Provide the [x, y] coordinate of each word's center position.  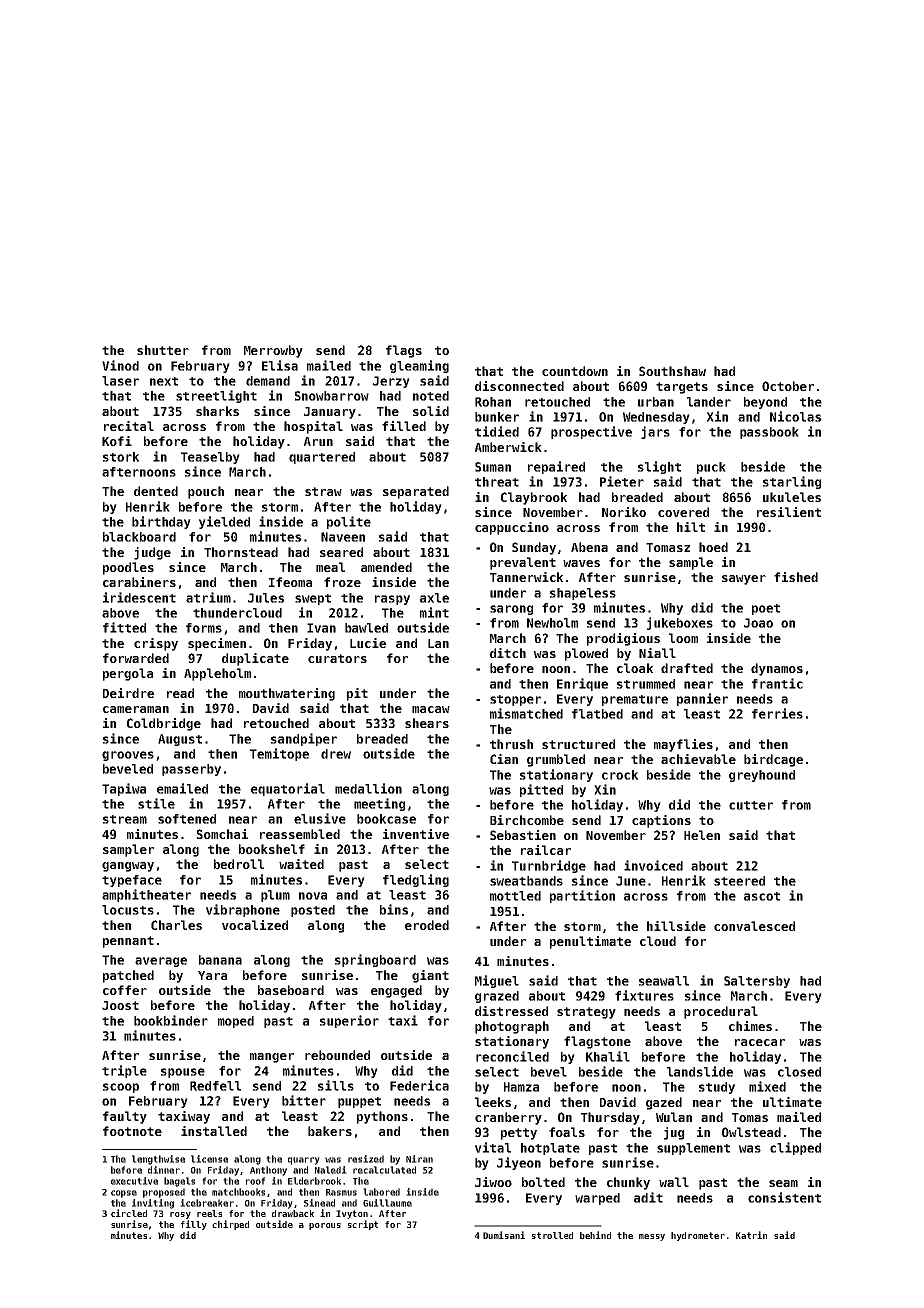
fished [796, 577]
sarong [511, 610]
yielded [224, 522]
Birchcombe [527, 820]
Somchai [222, 834]
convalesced [754, 926]
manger [272, 1058]
